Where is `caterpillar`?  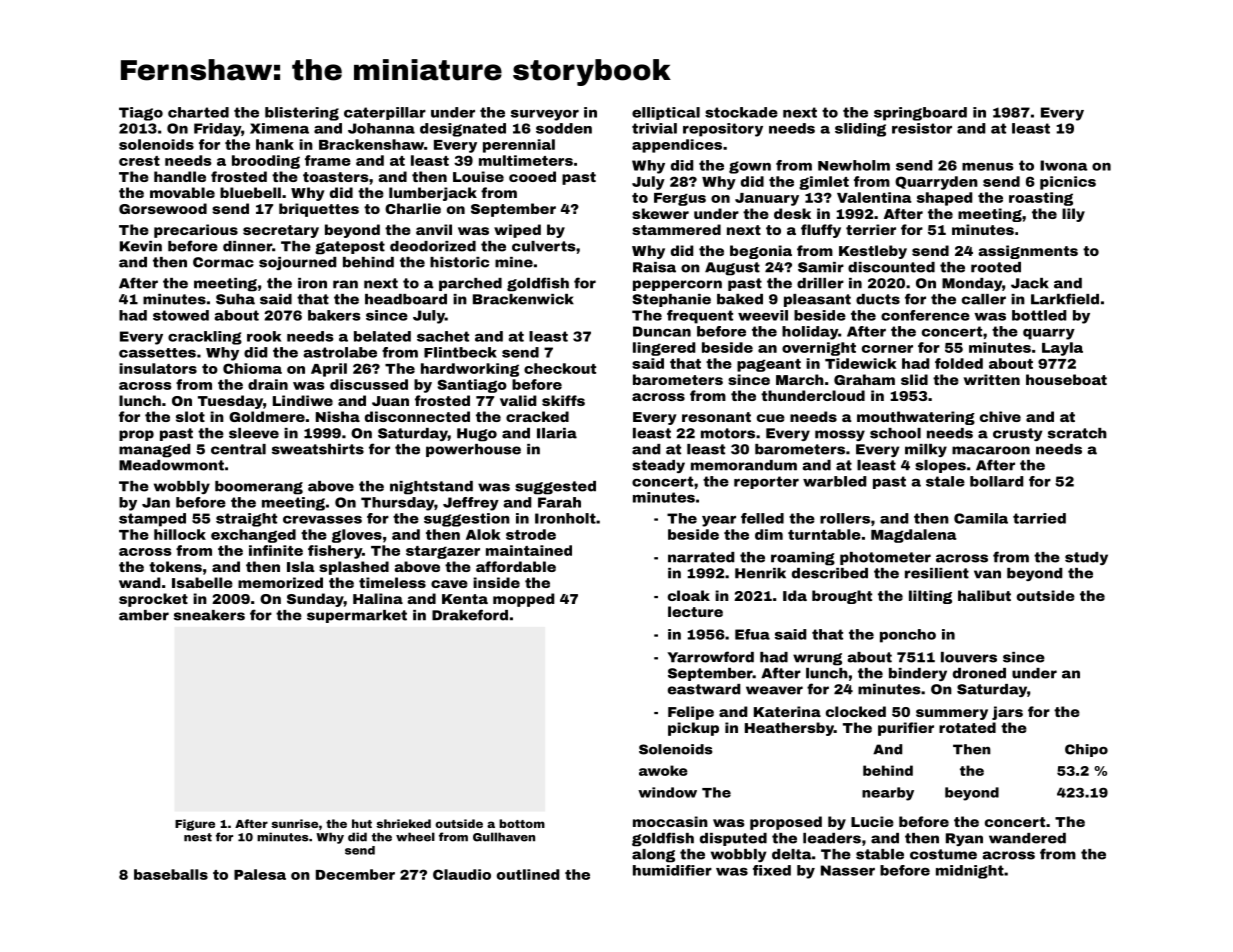
caterpillar is located at coordinates (385, 113).
